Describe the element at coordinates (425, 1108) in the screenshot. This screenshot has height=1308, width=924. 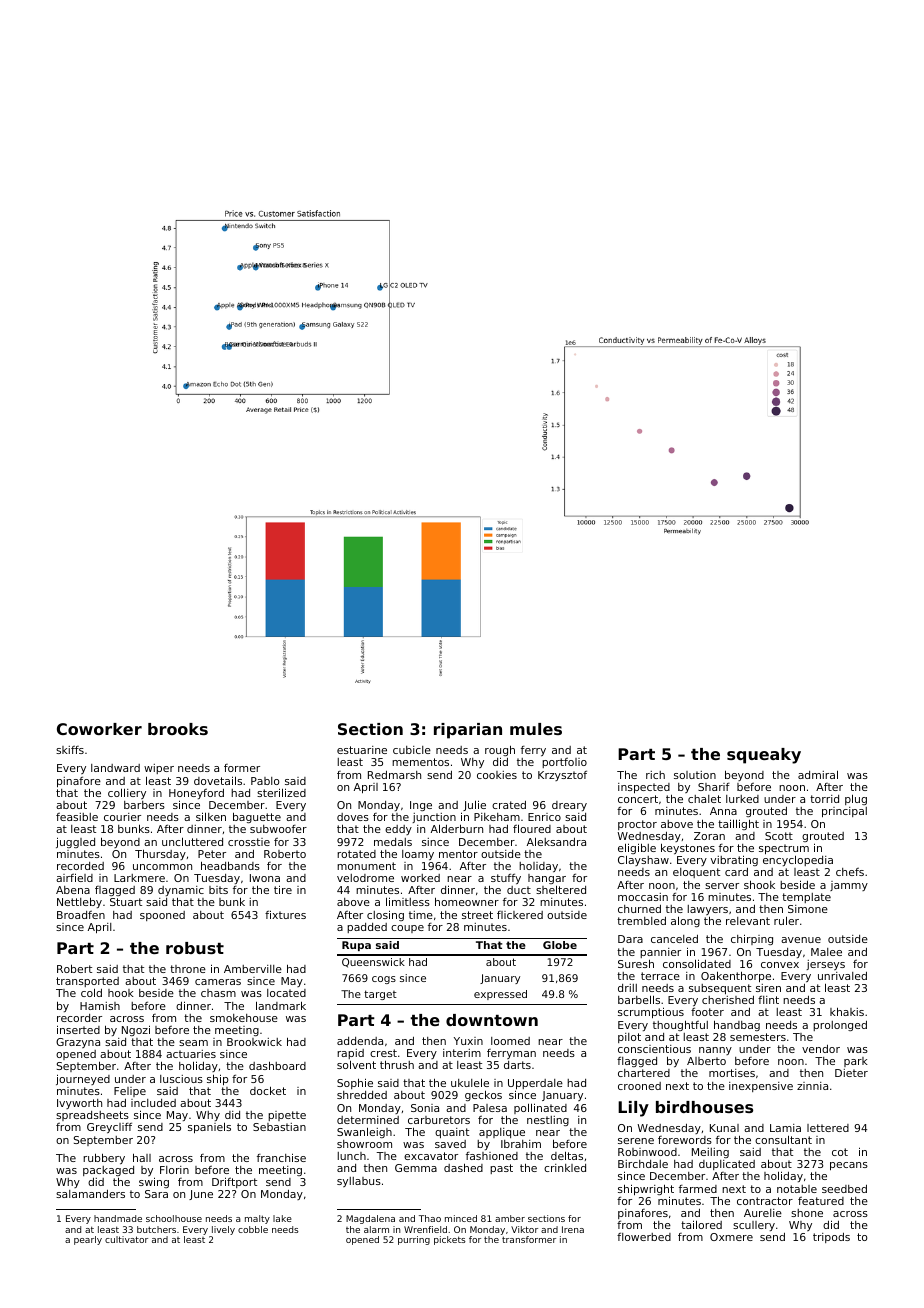
I see `Sonia` at that location.
